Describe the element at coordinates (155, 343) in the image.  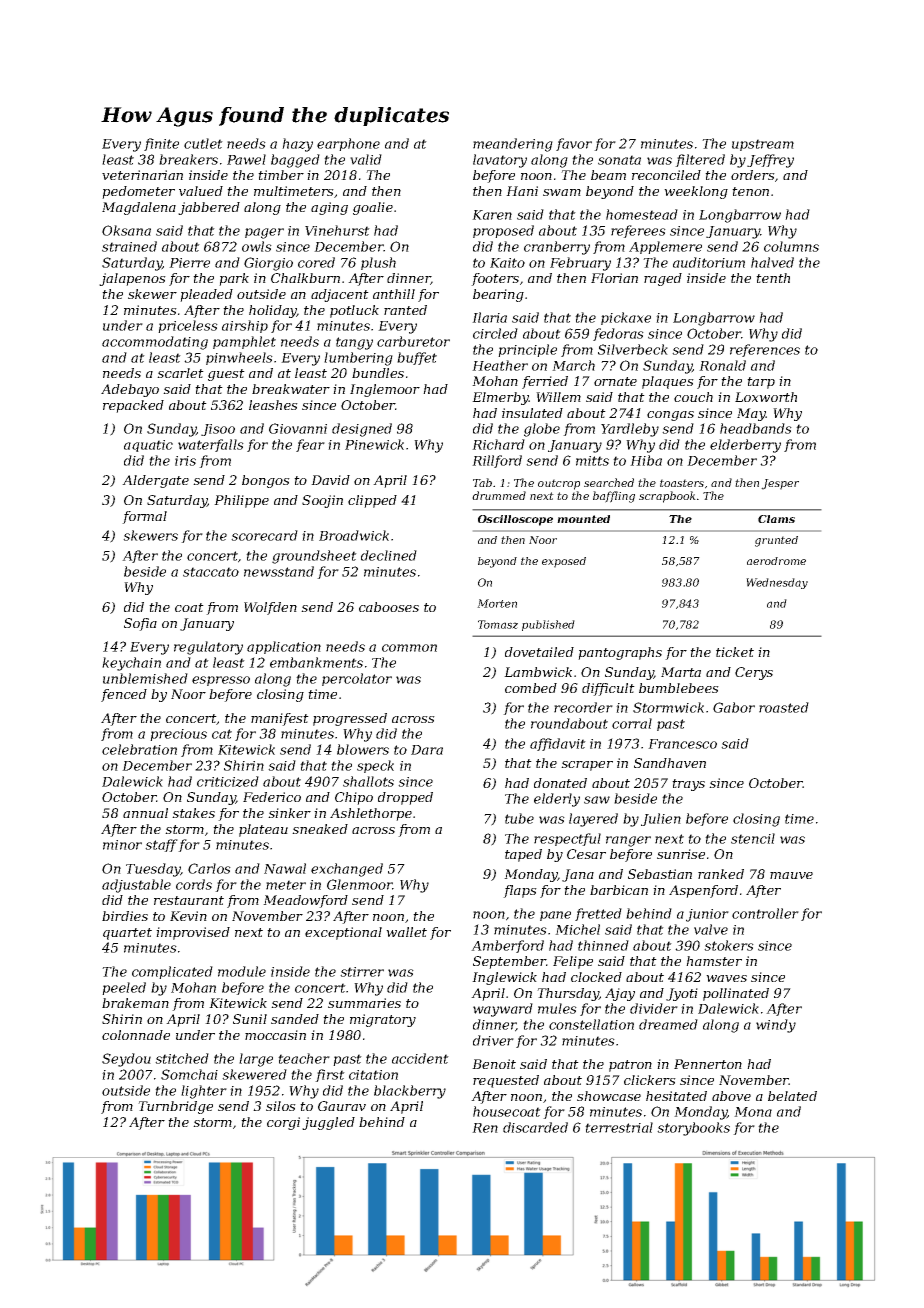
I see `accommodating` at that location.
